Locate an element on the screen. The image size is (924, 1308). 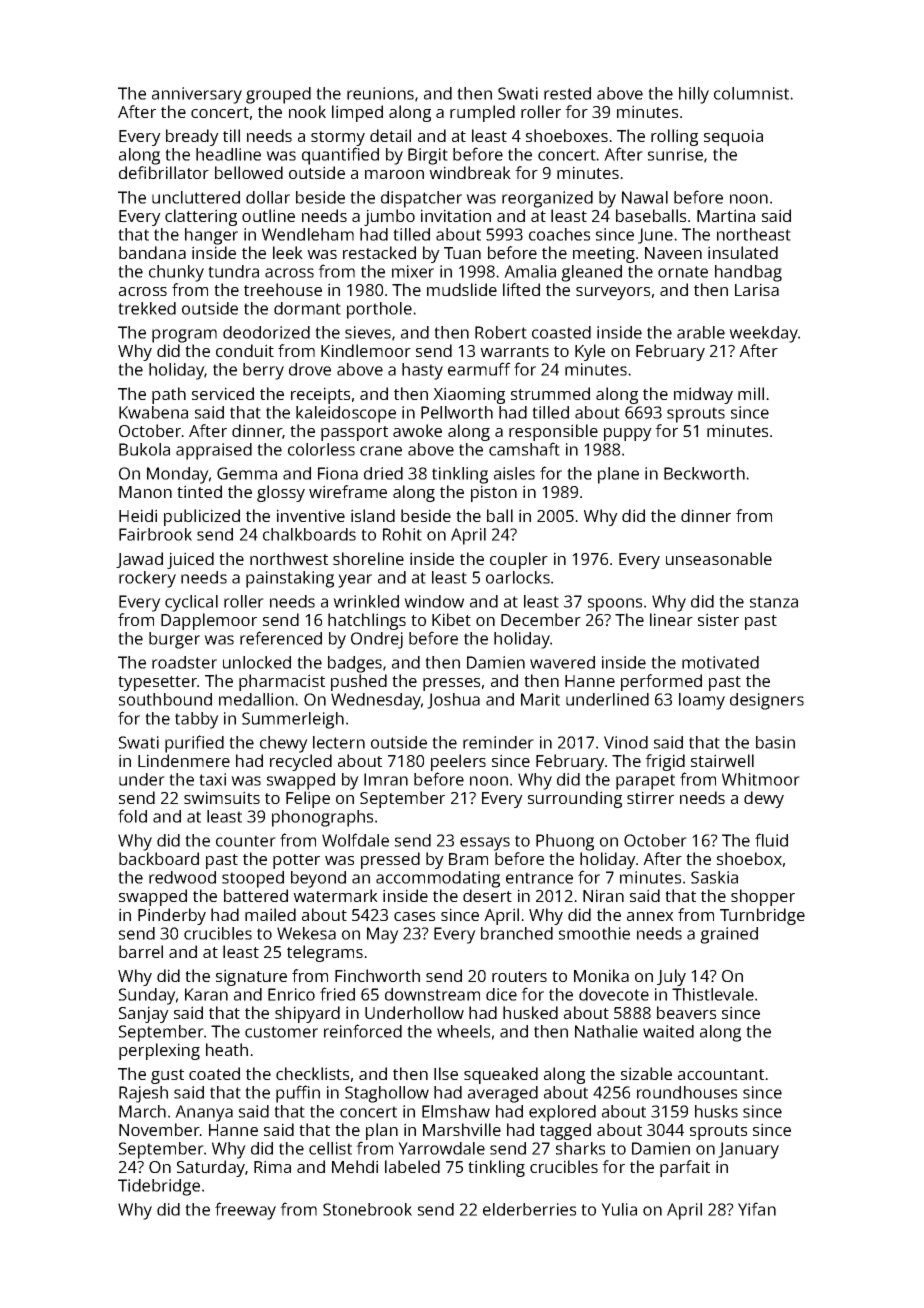
southbound is located at coordinates (165, 699).
